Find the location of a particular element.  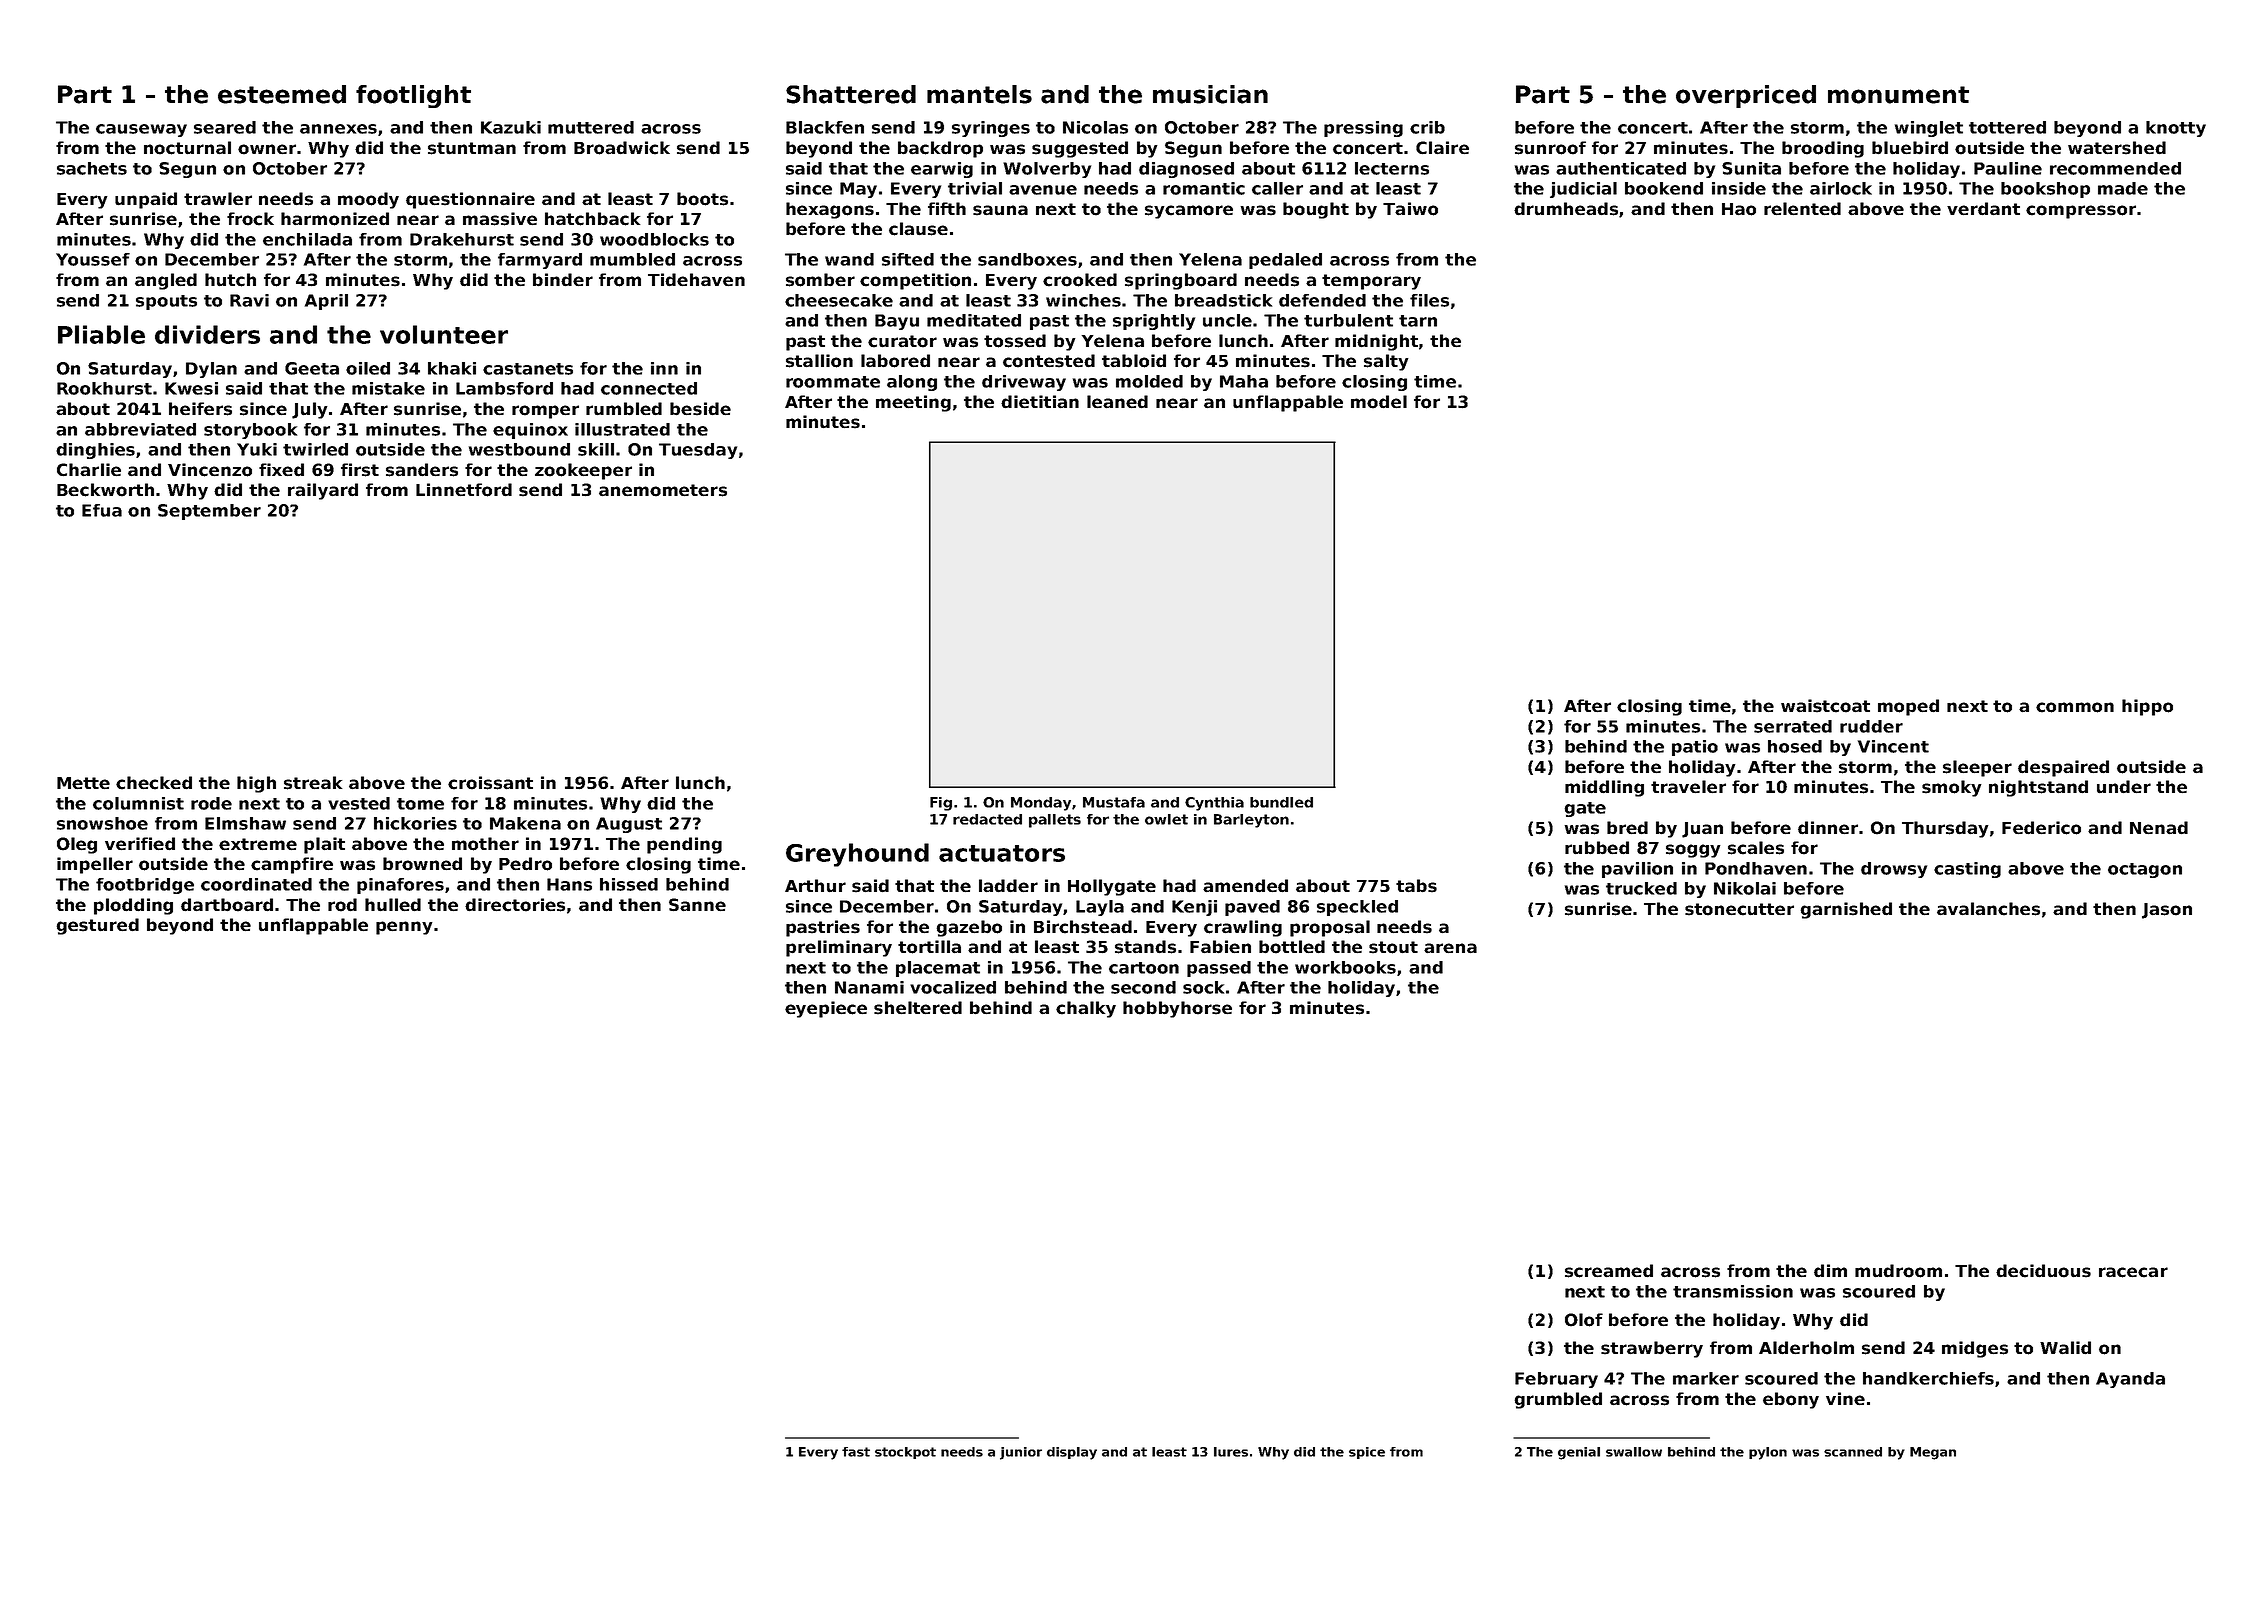

deciduous is located at coordinates (2043, 1271).
